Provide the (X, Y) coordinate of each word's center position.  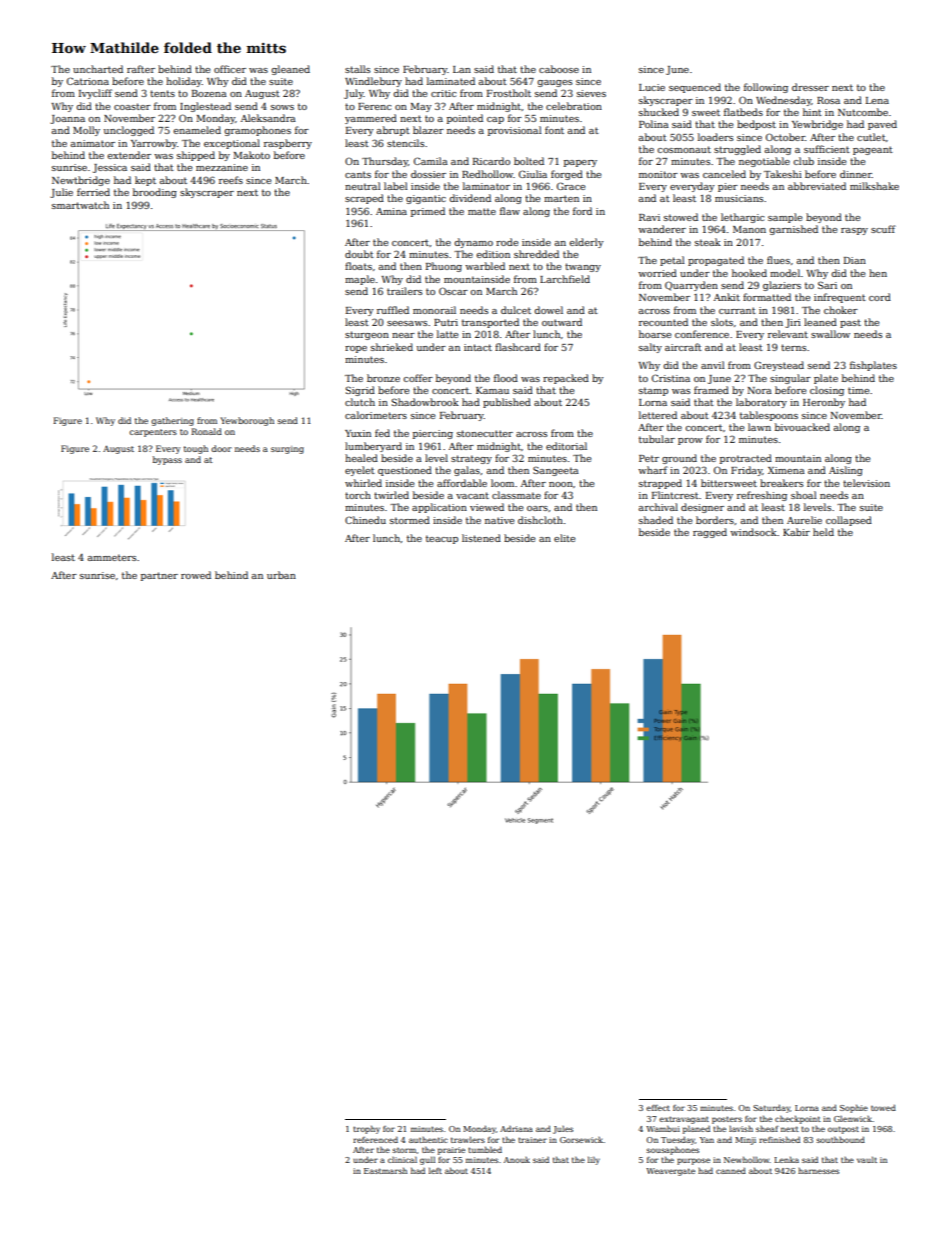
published (507, 403)
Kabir (796, 532)
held (823, 532)
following (766, 88)
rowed (196, 575)
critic (443, 93)
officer (230, 69)
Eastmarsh (385, 1170)
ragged (710, 533)
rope (356, 349)
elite (564, 538)
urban (281, 575)
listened (481, 538)
